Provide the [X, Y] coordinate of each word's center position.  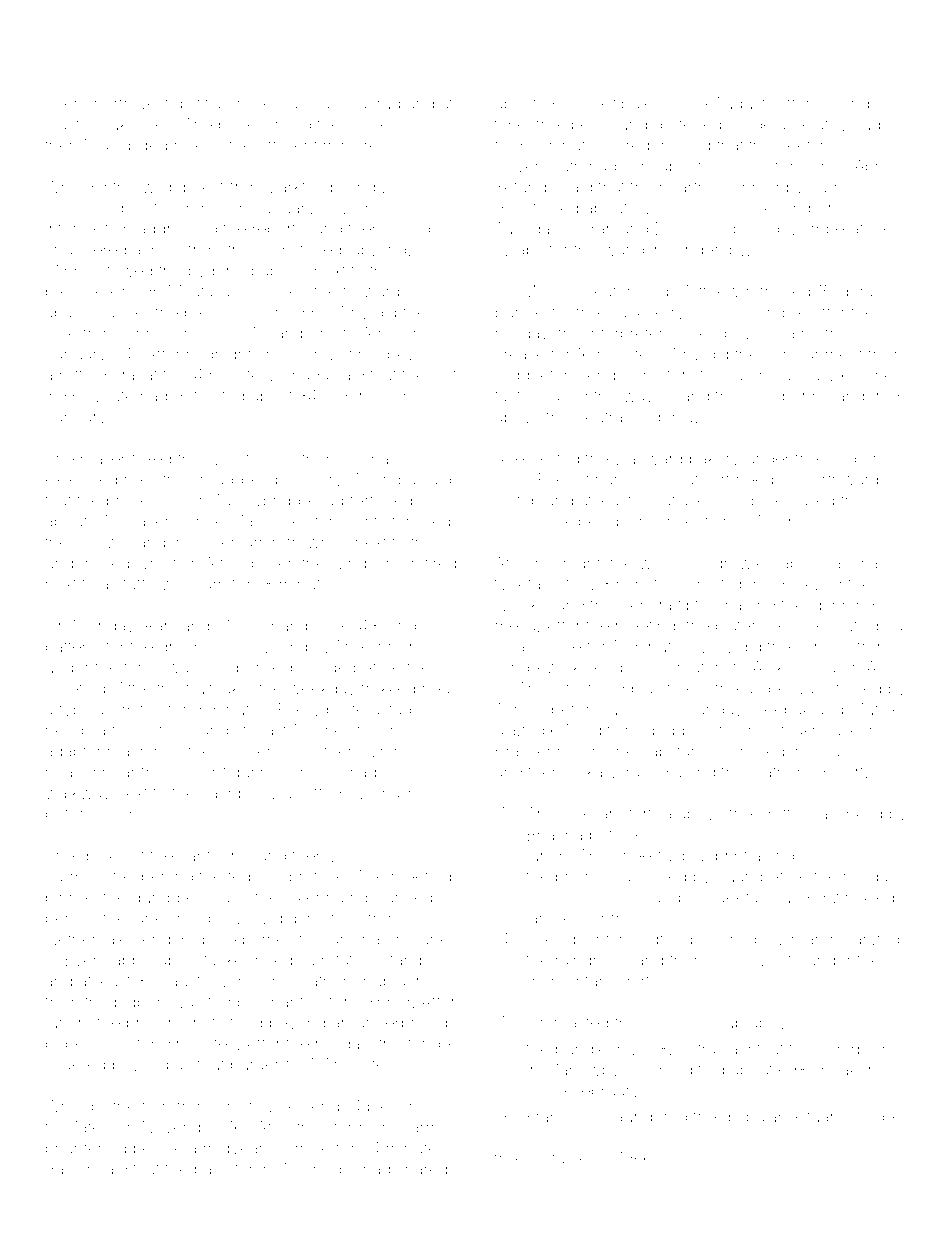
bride [237, 124]
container [559, 1158]
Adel [511, 458]
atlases [688, 500]
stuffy [135, 585]
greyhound [606, 126]
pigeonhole [88, 1045]
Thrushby [767, 188]
